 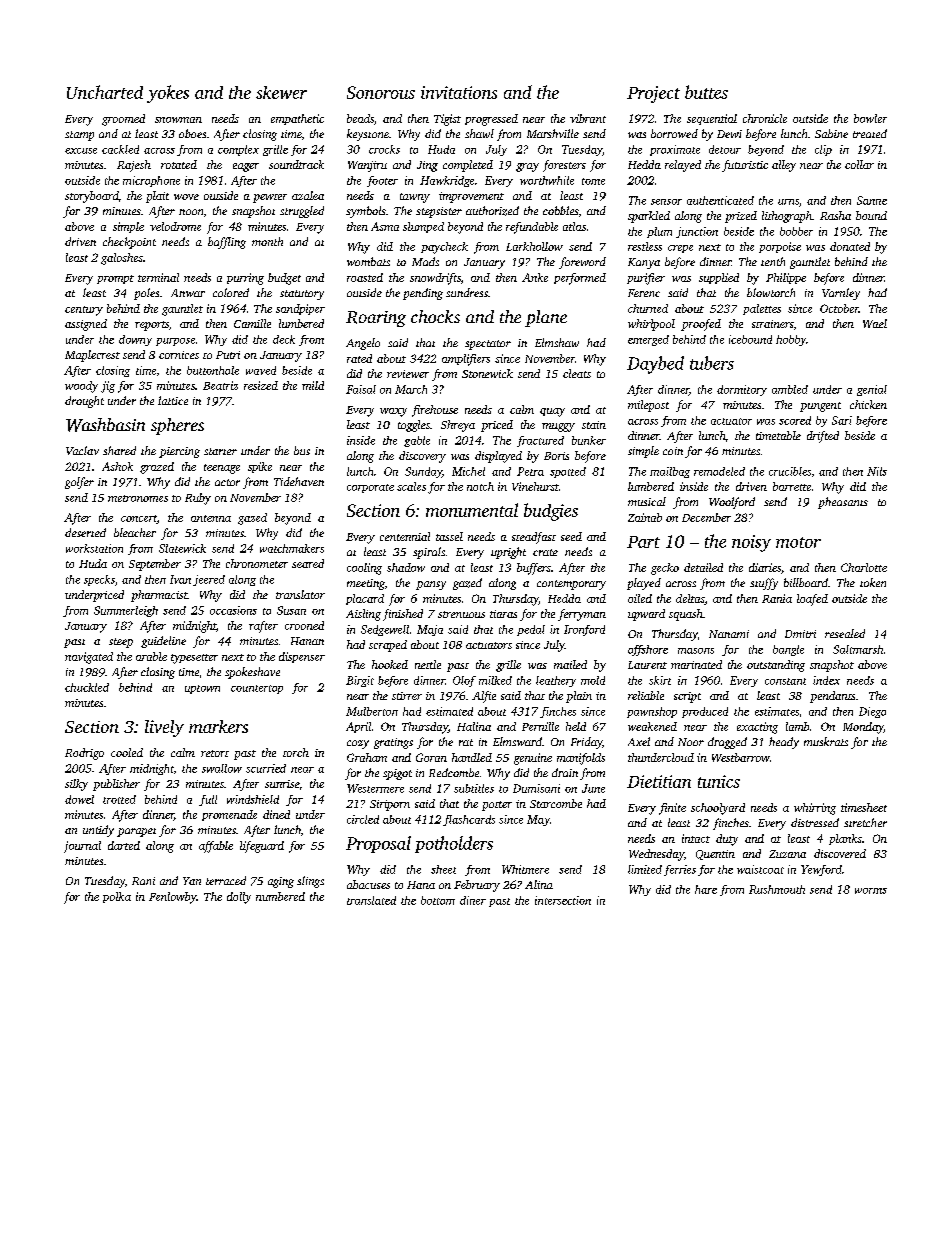 I want to click on donated, so click(x=850, y=246).
